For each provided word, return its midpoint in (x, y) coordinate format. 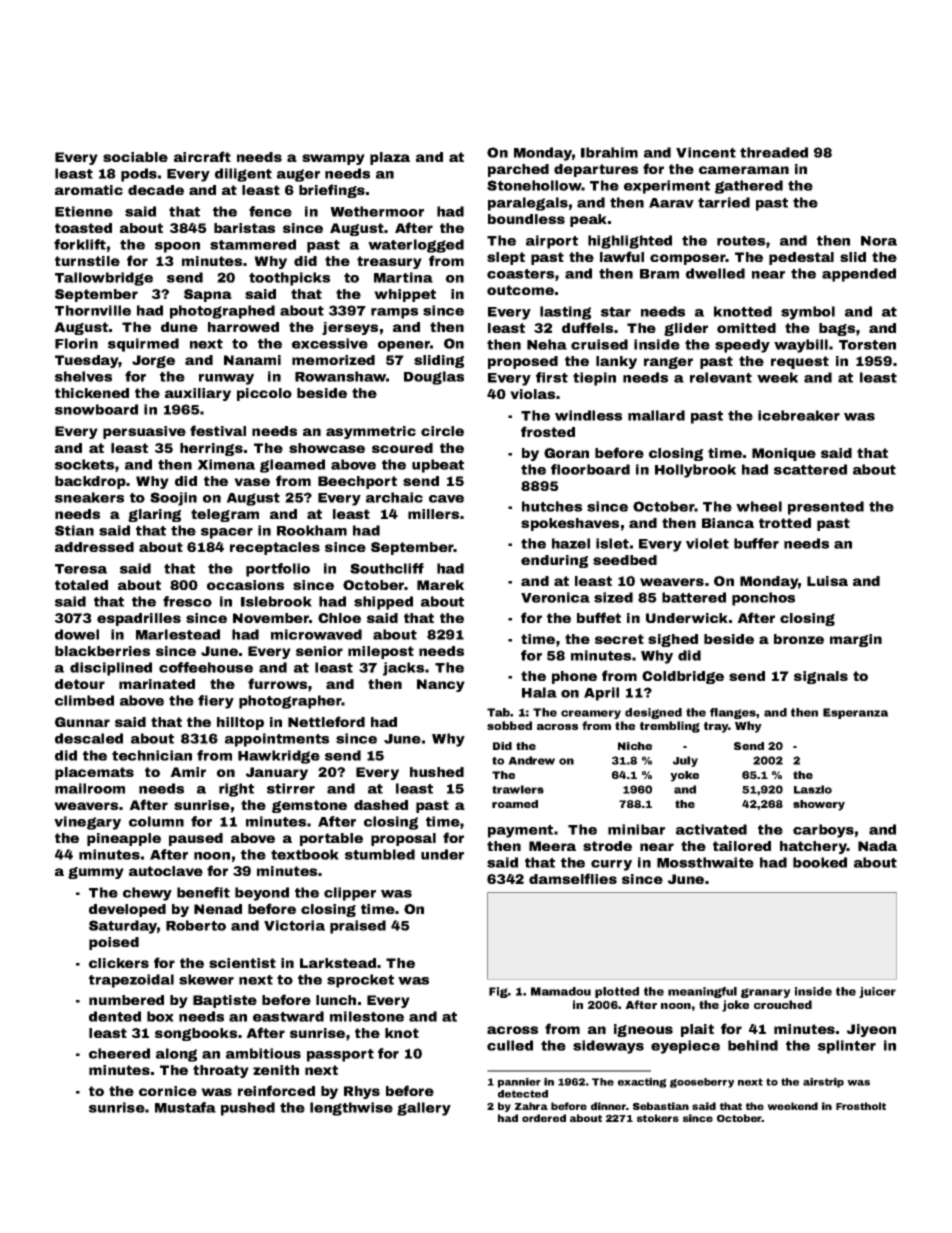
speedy (742, 346)
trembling (670, 727)
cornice (168, 1091)
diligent (243, 175)
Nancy (441, 685)
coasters (520, 274)
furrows (277, 683)
